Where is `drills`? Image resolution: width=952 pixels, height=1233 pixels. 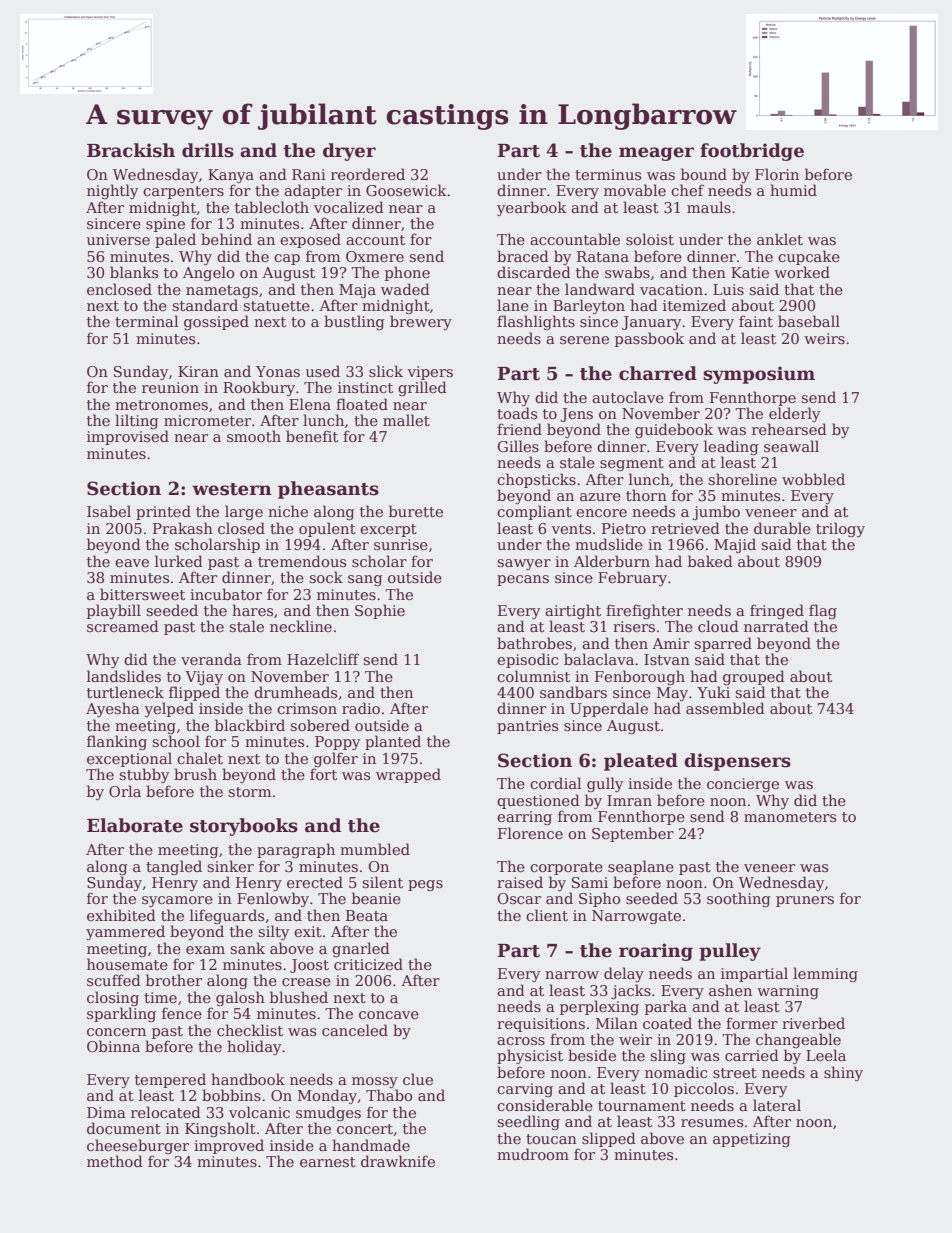 drills is located at coordinates (208, 150).
